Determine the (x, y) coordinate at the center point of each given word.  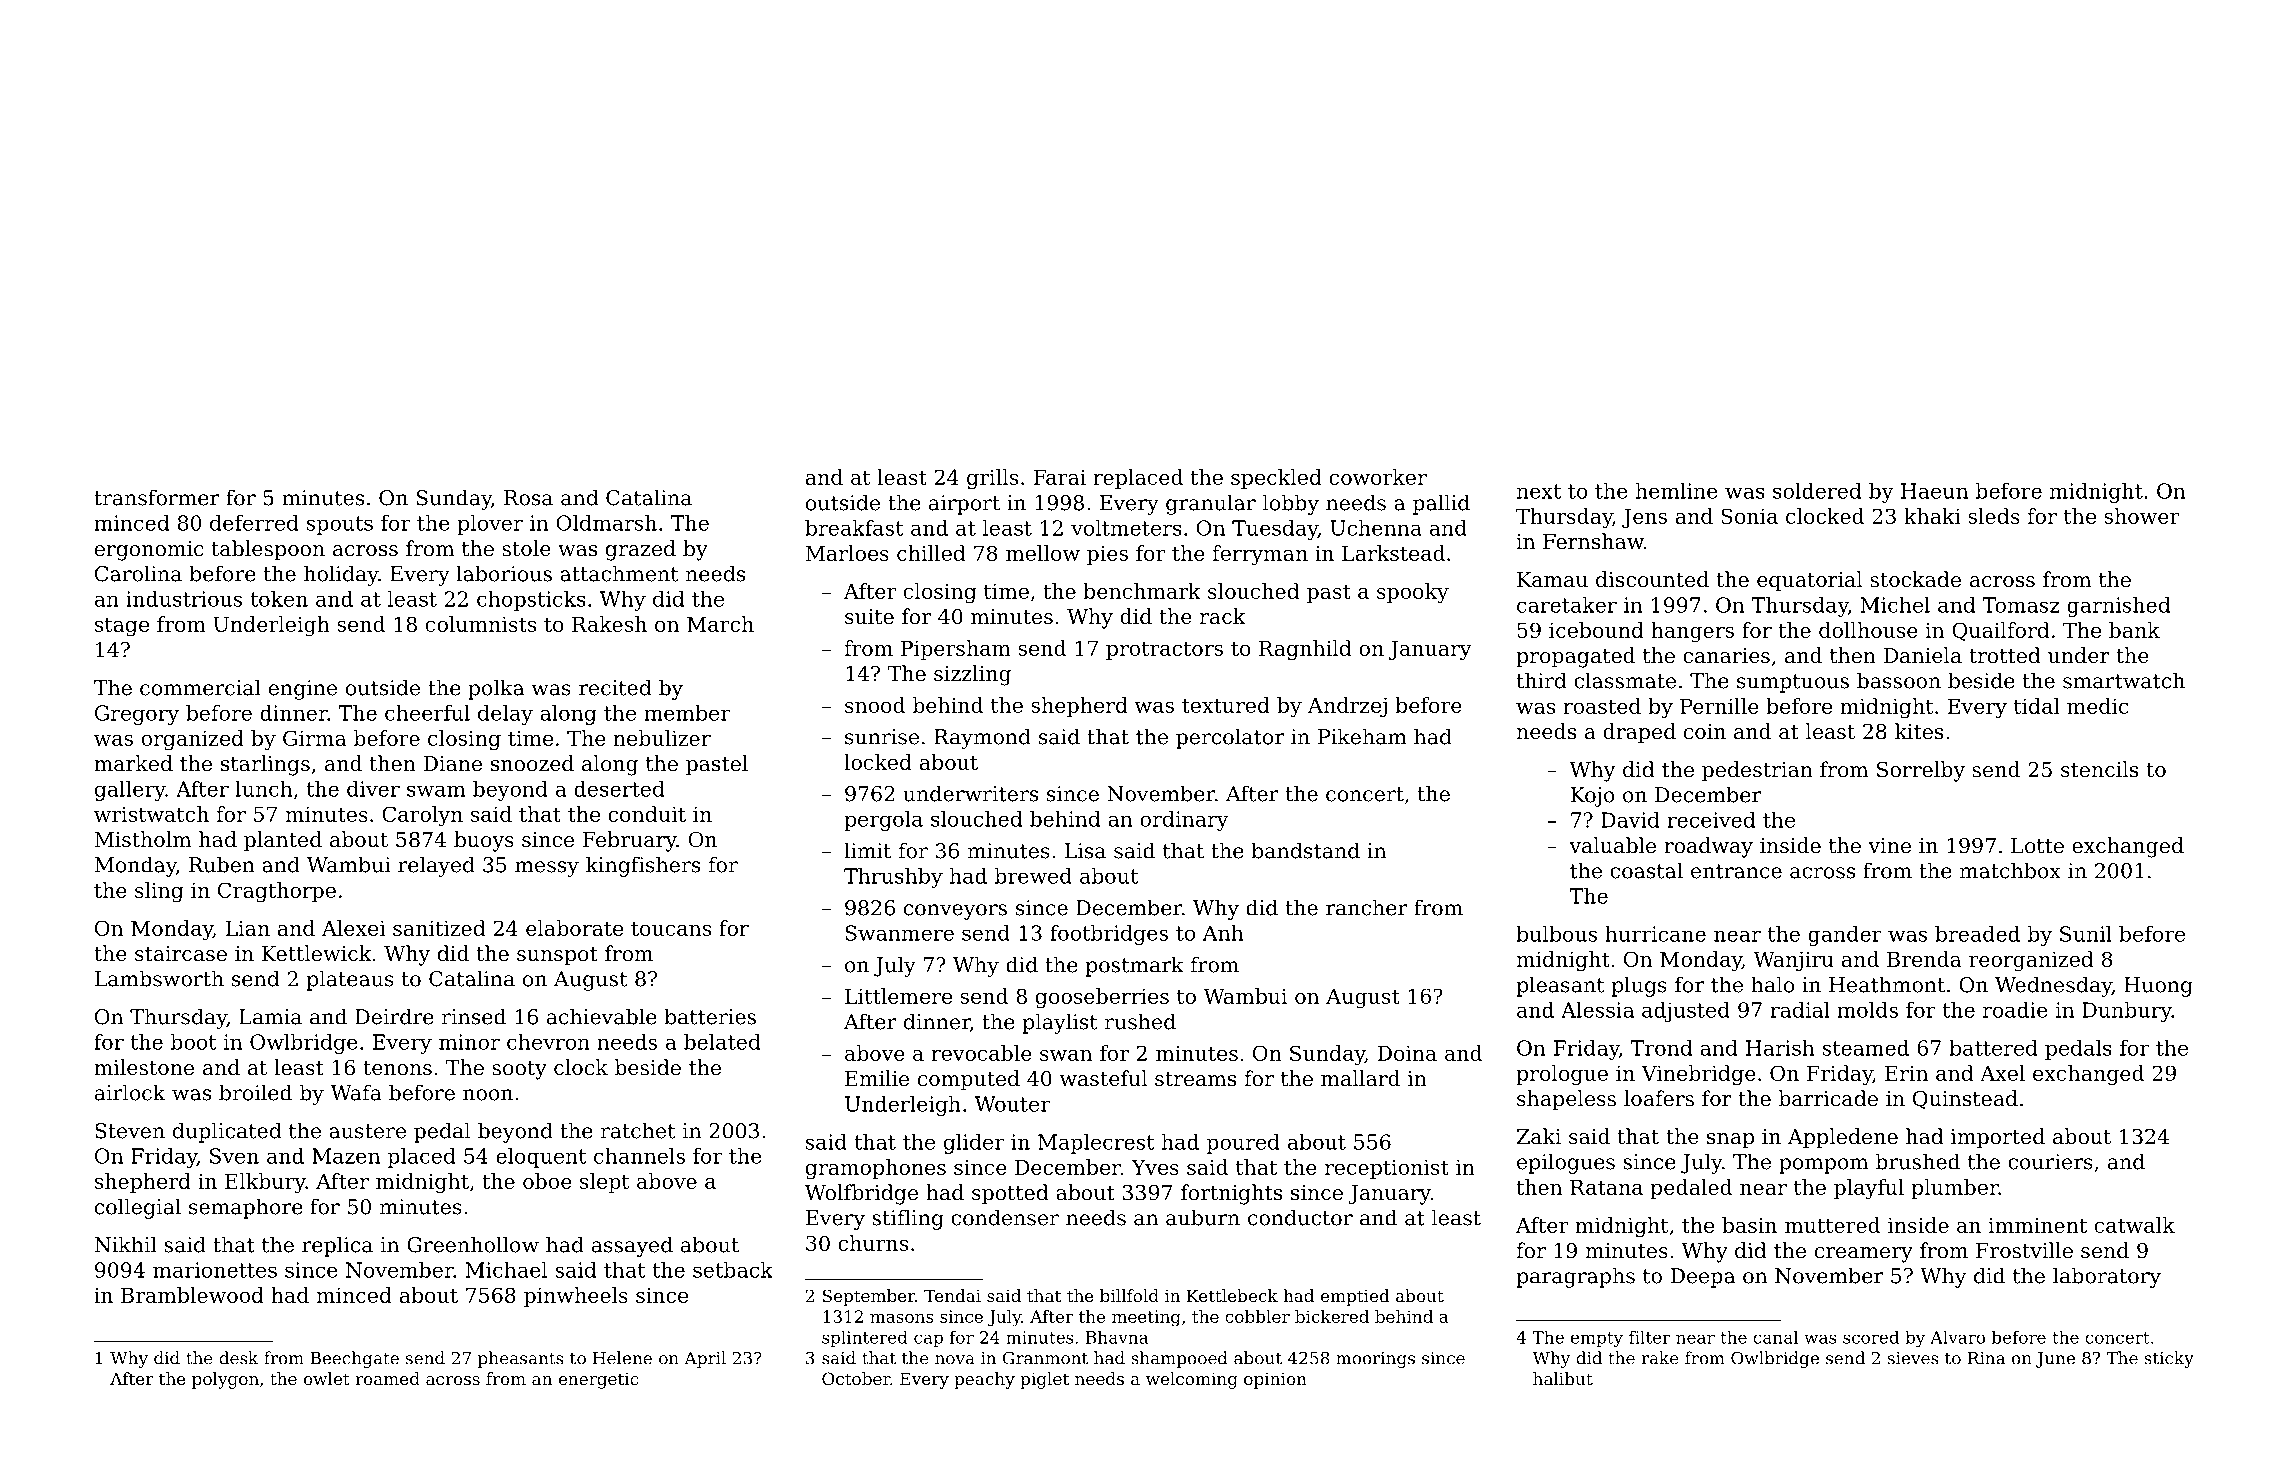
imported (1998, 1138)
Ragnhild (1305, 650)
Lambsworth (159, 978)
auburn (1203, 1217)
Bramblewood (192, 1295)
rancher (1367, 907)
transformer (156, 497)
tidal (2037, 706)
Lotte (2037, 846)
